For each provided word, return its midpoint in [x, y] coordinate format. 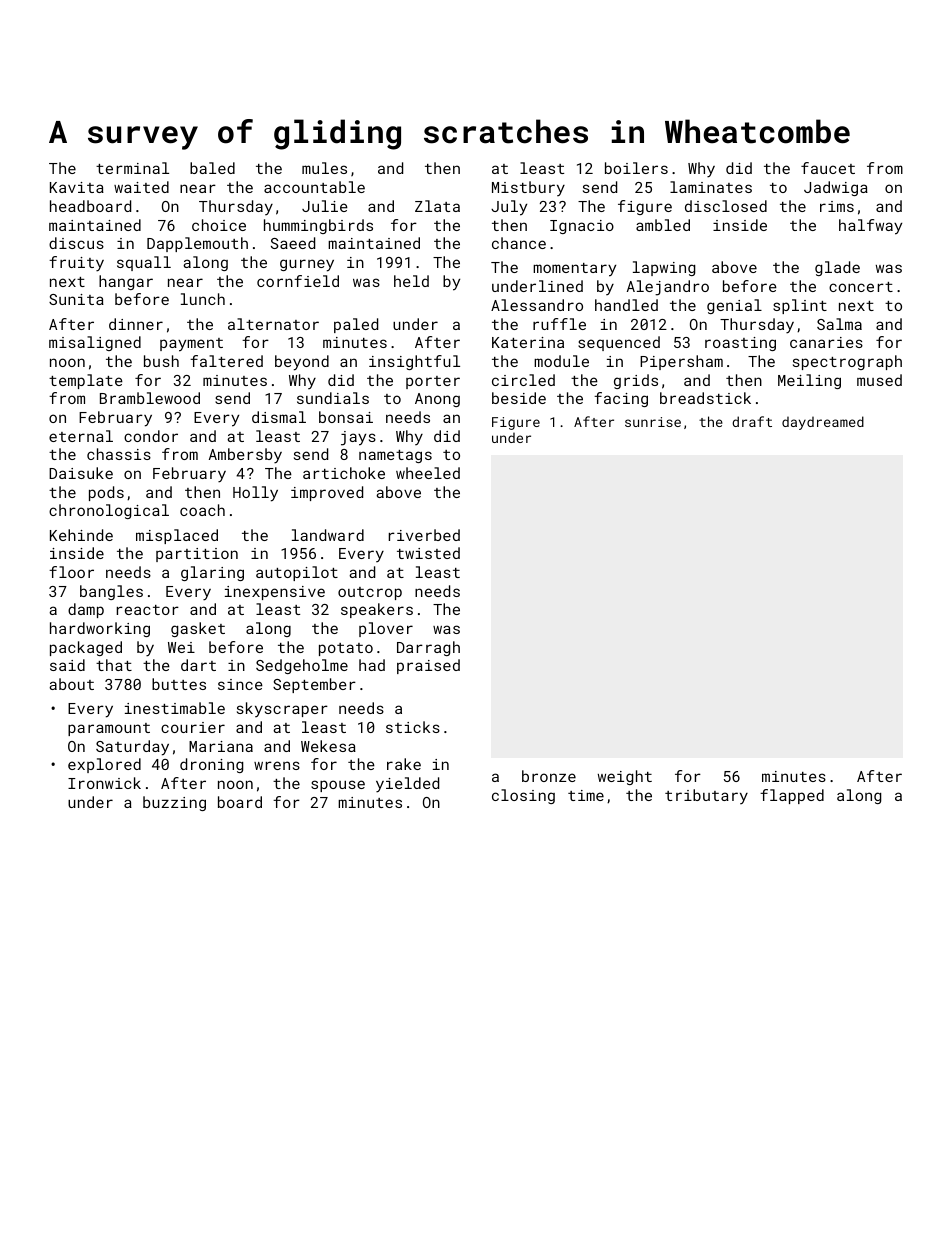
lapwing [664, 268]
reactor [148, 610]
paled [356, 325]
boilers [636, 168]
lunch [203, 299]
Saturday [132, 748]
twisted [428, 553]
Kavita [77, 187]
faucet [828, 168]
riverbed [424, 535]
